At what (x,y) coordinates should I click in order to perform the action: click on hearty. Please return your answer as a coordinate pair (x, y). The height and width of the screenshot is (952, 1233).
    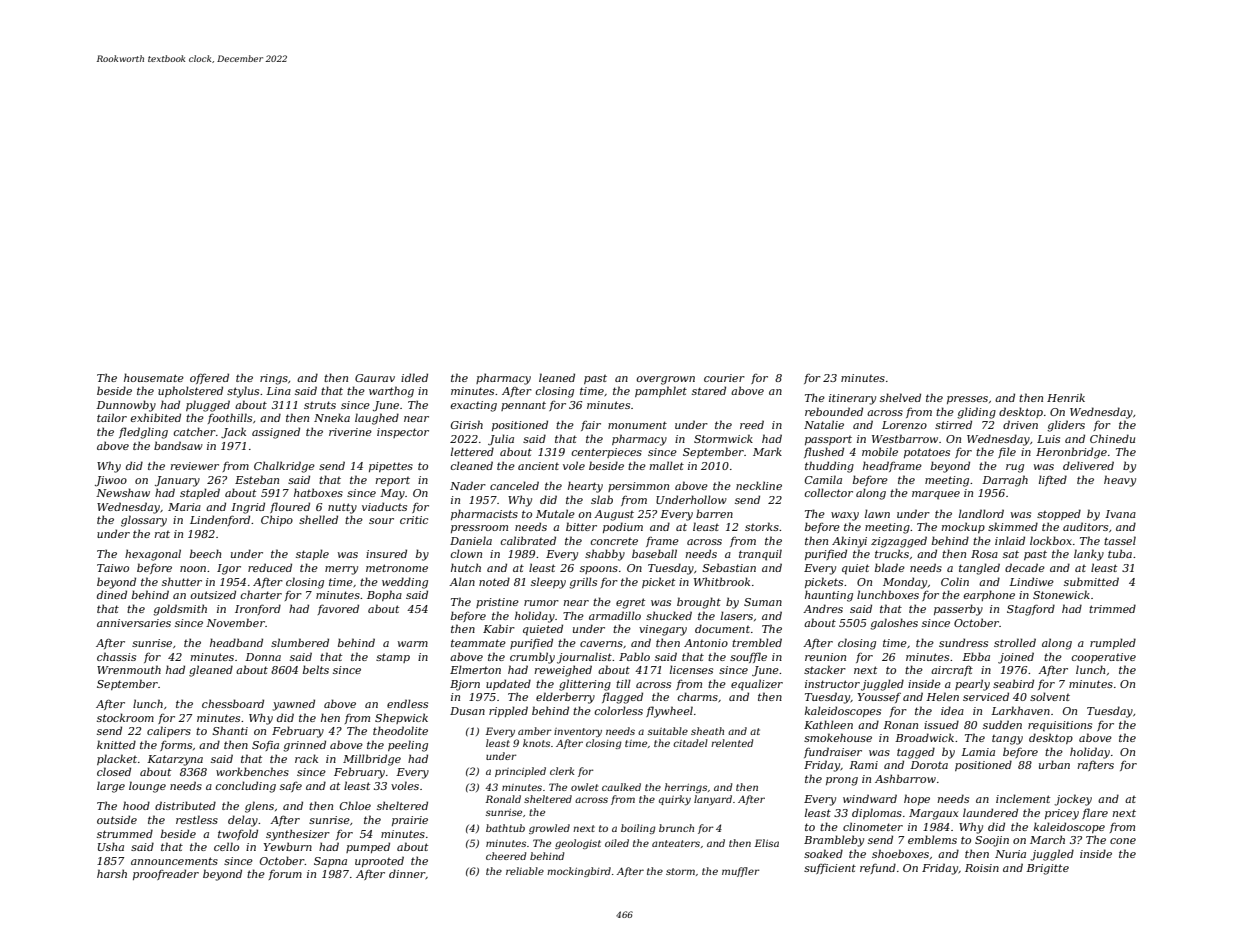
    Looking at the image, I should click on (585, 487).
